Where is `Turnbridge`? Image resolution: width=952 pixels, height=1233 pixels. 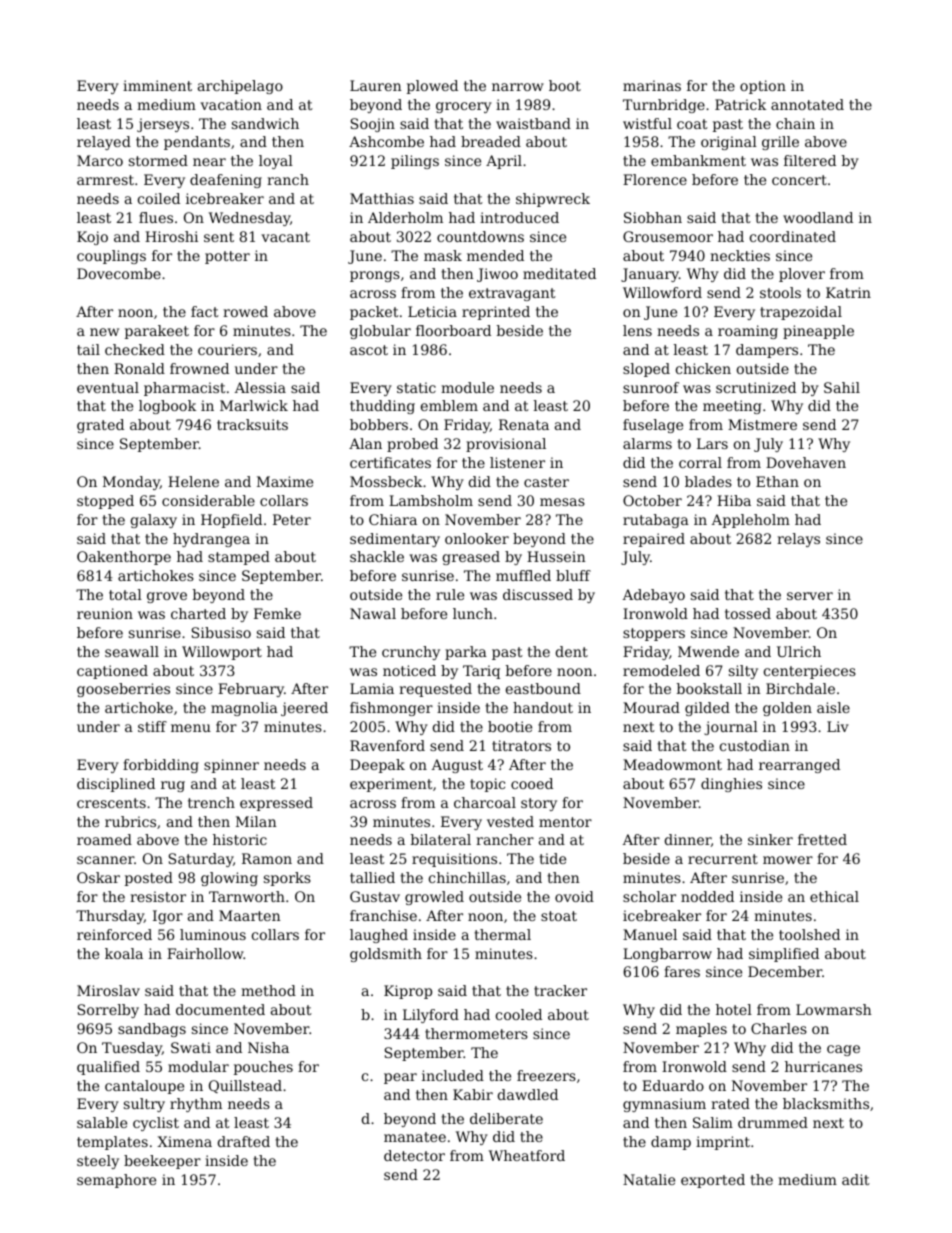
Turnbridge is located at coordinates (664, 106).
